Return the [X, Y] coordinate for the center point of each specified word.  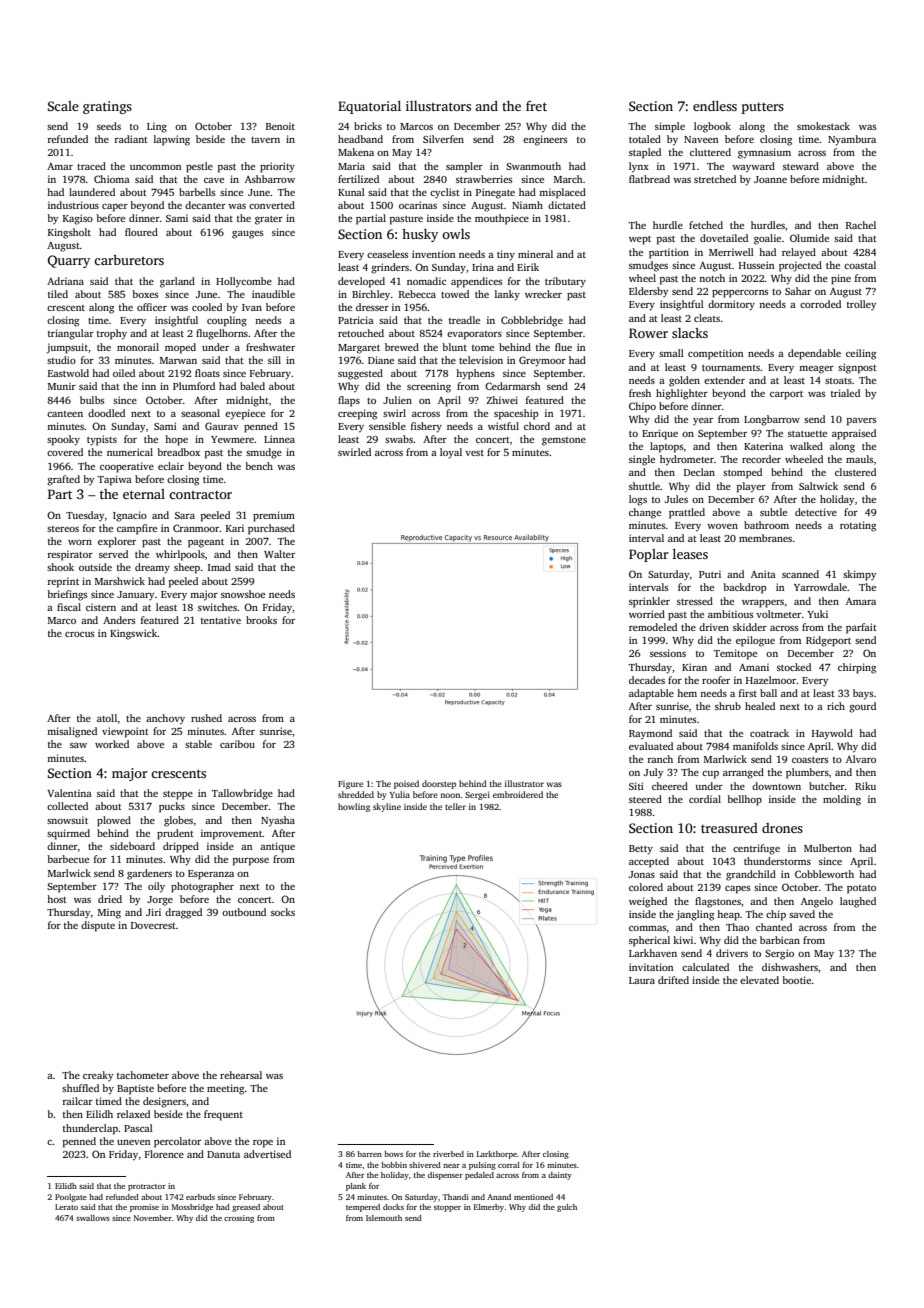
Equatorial [369, 107]
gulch [567, 1208]
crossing [239, 1219]
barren [369, 1154]
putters [763, 108]
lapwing [172, 140]
